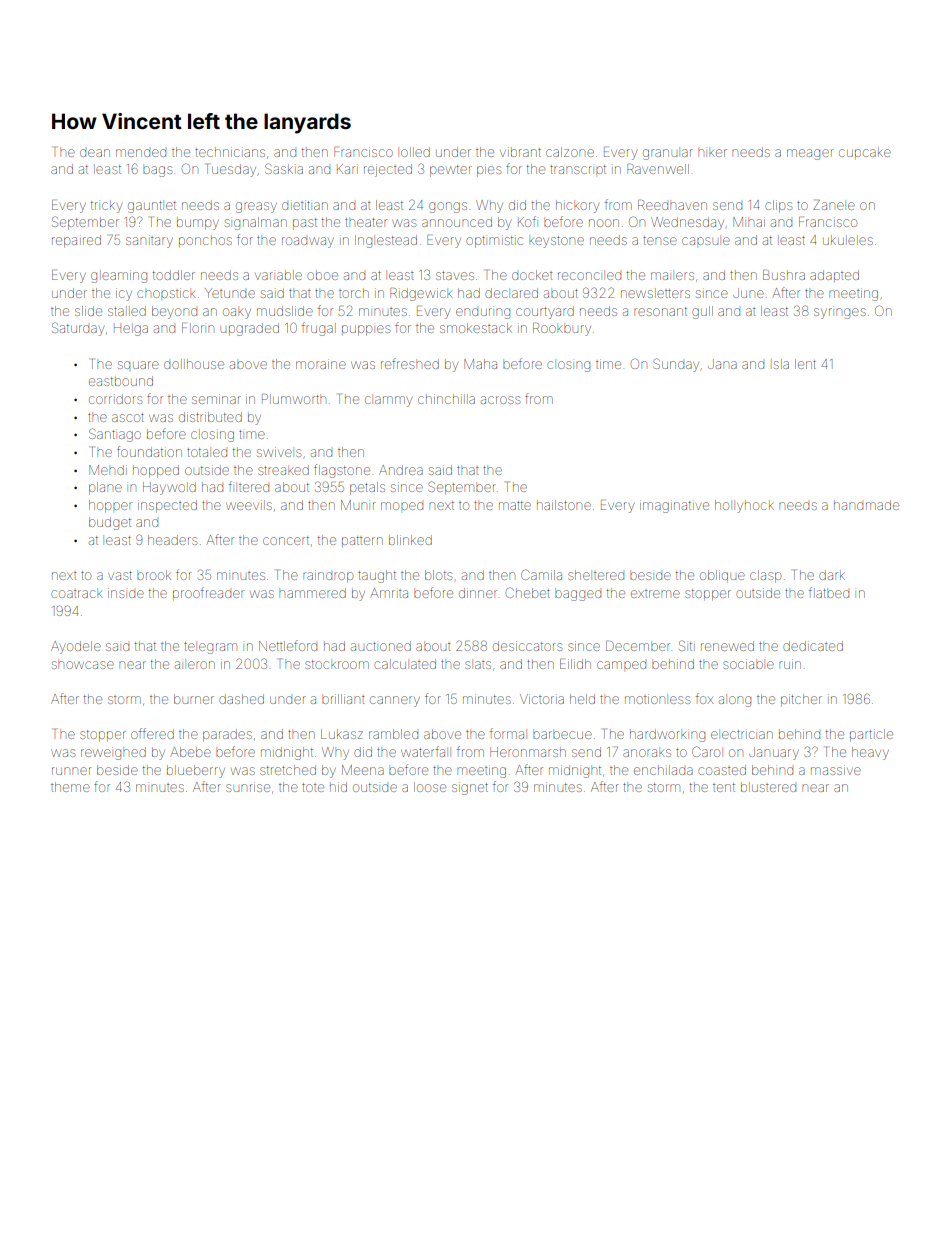 The width and height of the page is (952, 1233). Describe the element at coordinates (354, 294) in the page. I see `torch` at that location.
